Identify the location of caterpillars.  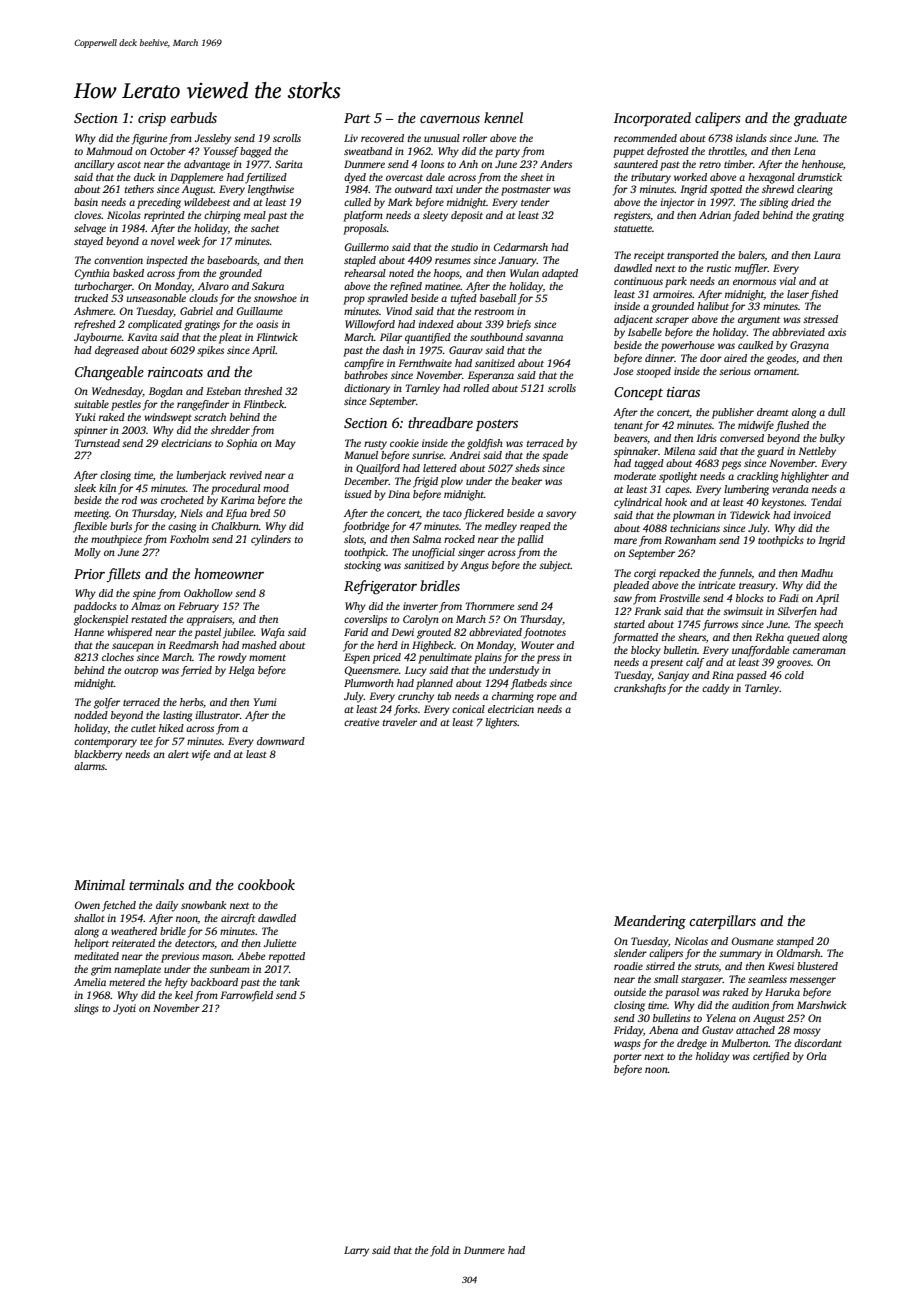
(722, 922).
